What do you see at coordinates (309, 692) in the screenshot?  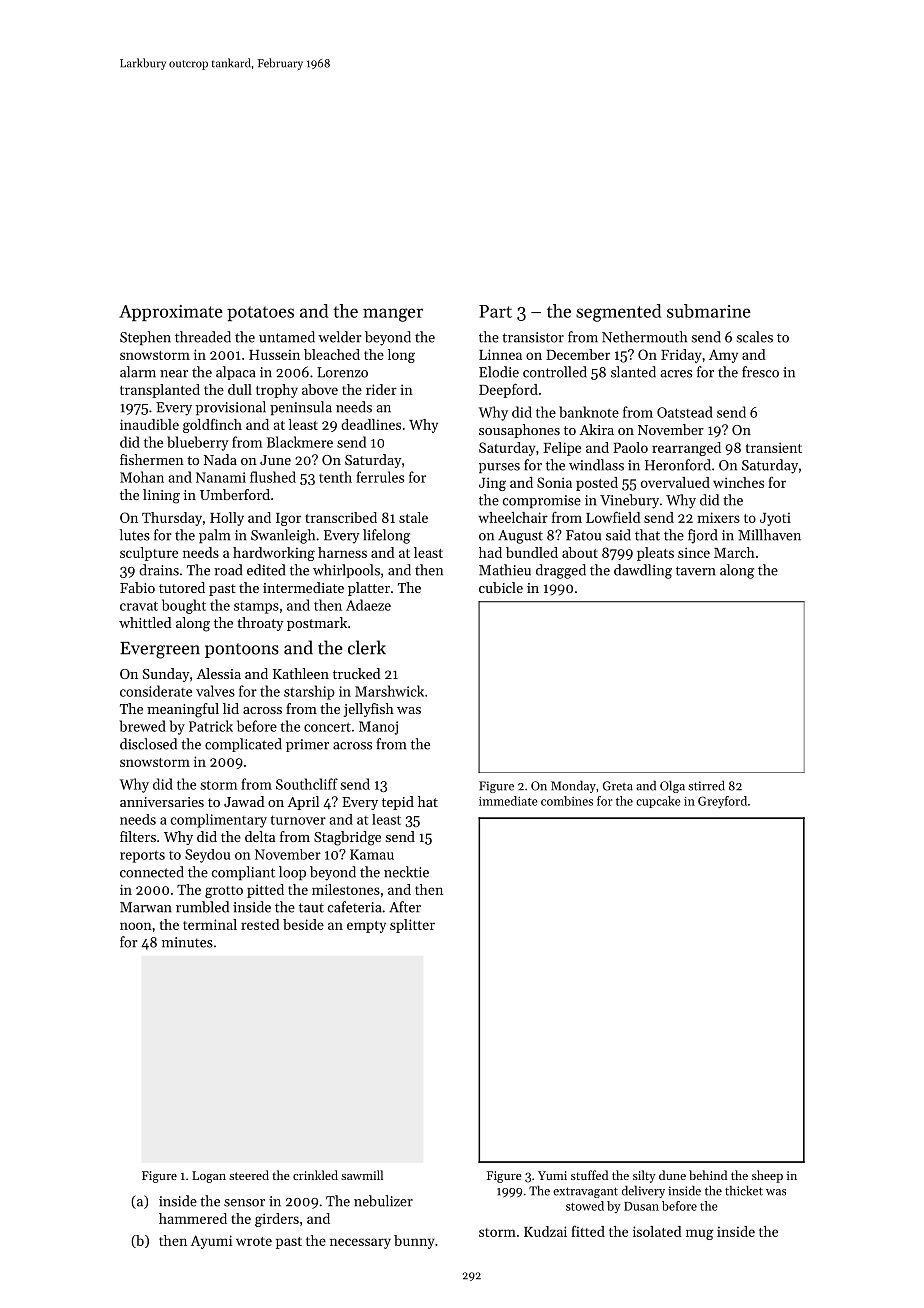 I see `starship` at bounding box center [309, 692].
